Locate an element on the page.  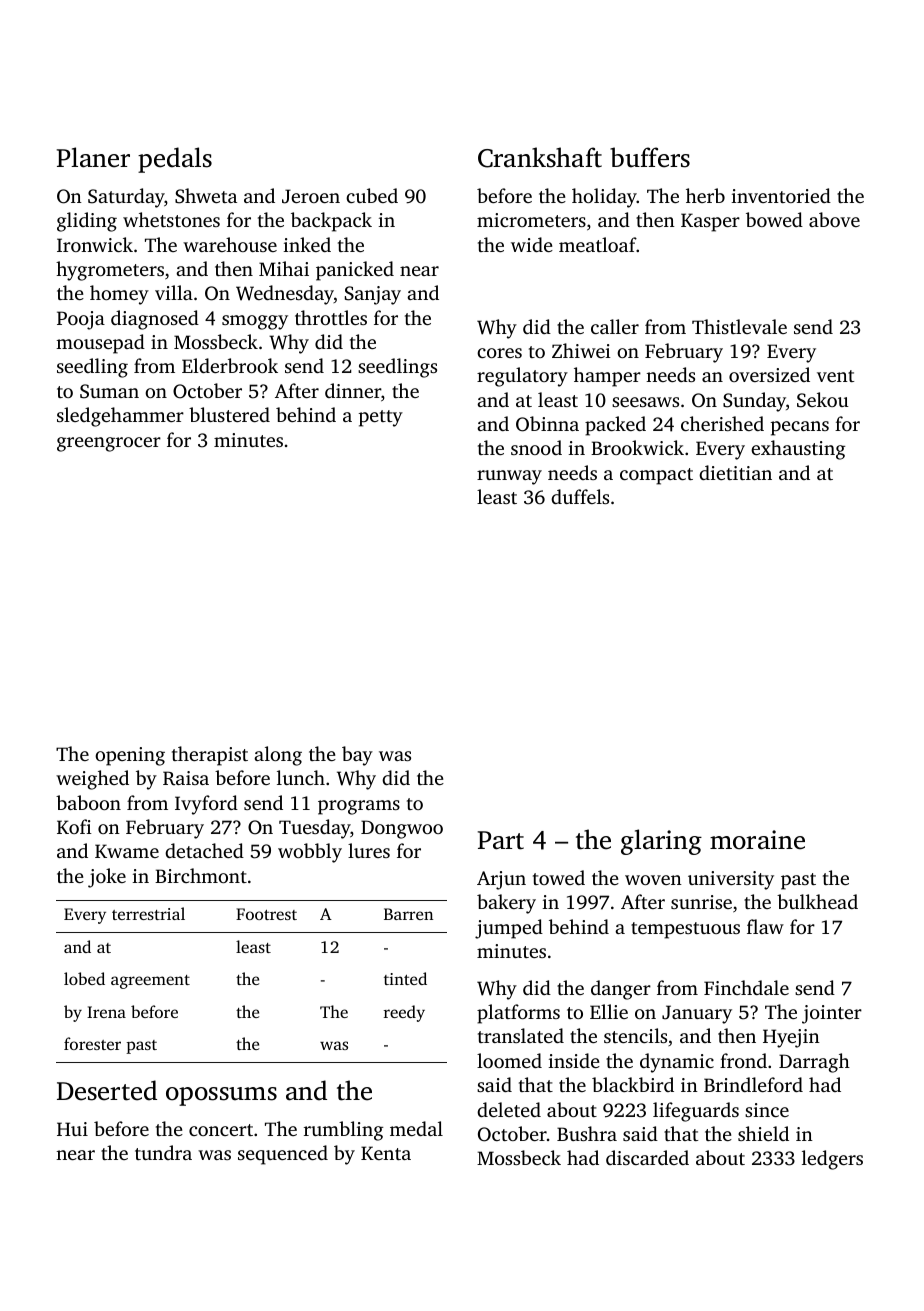
loomed is located at coordinates (509, 1060).
